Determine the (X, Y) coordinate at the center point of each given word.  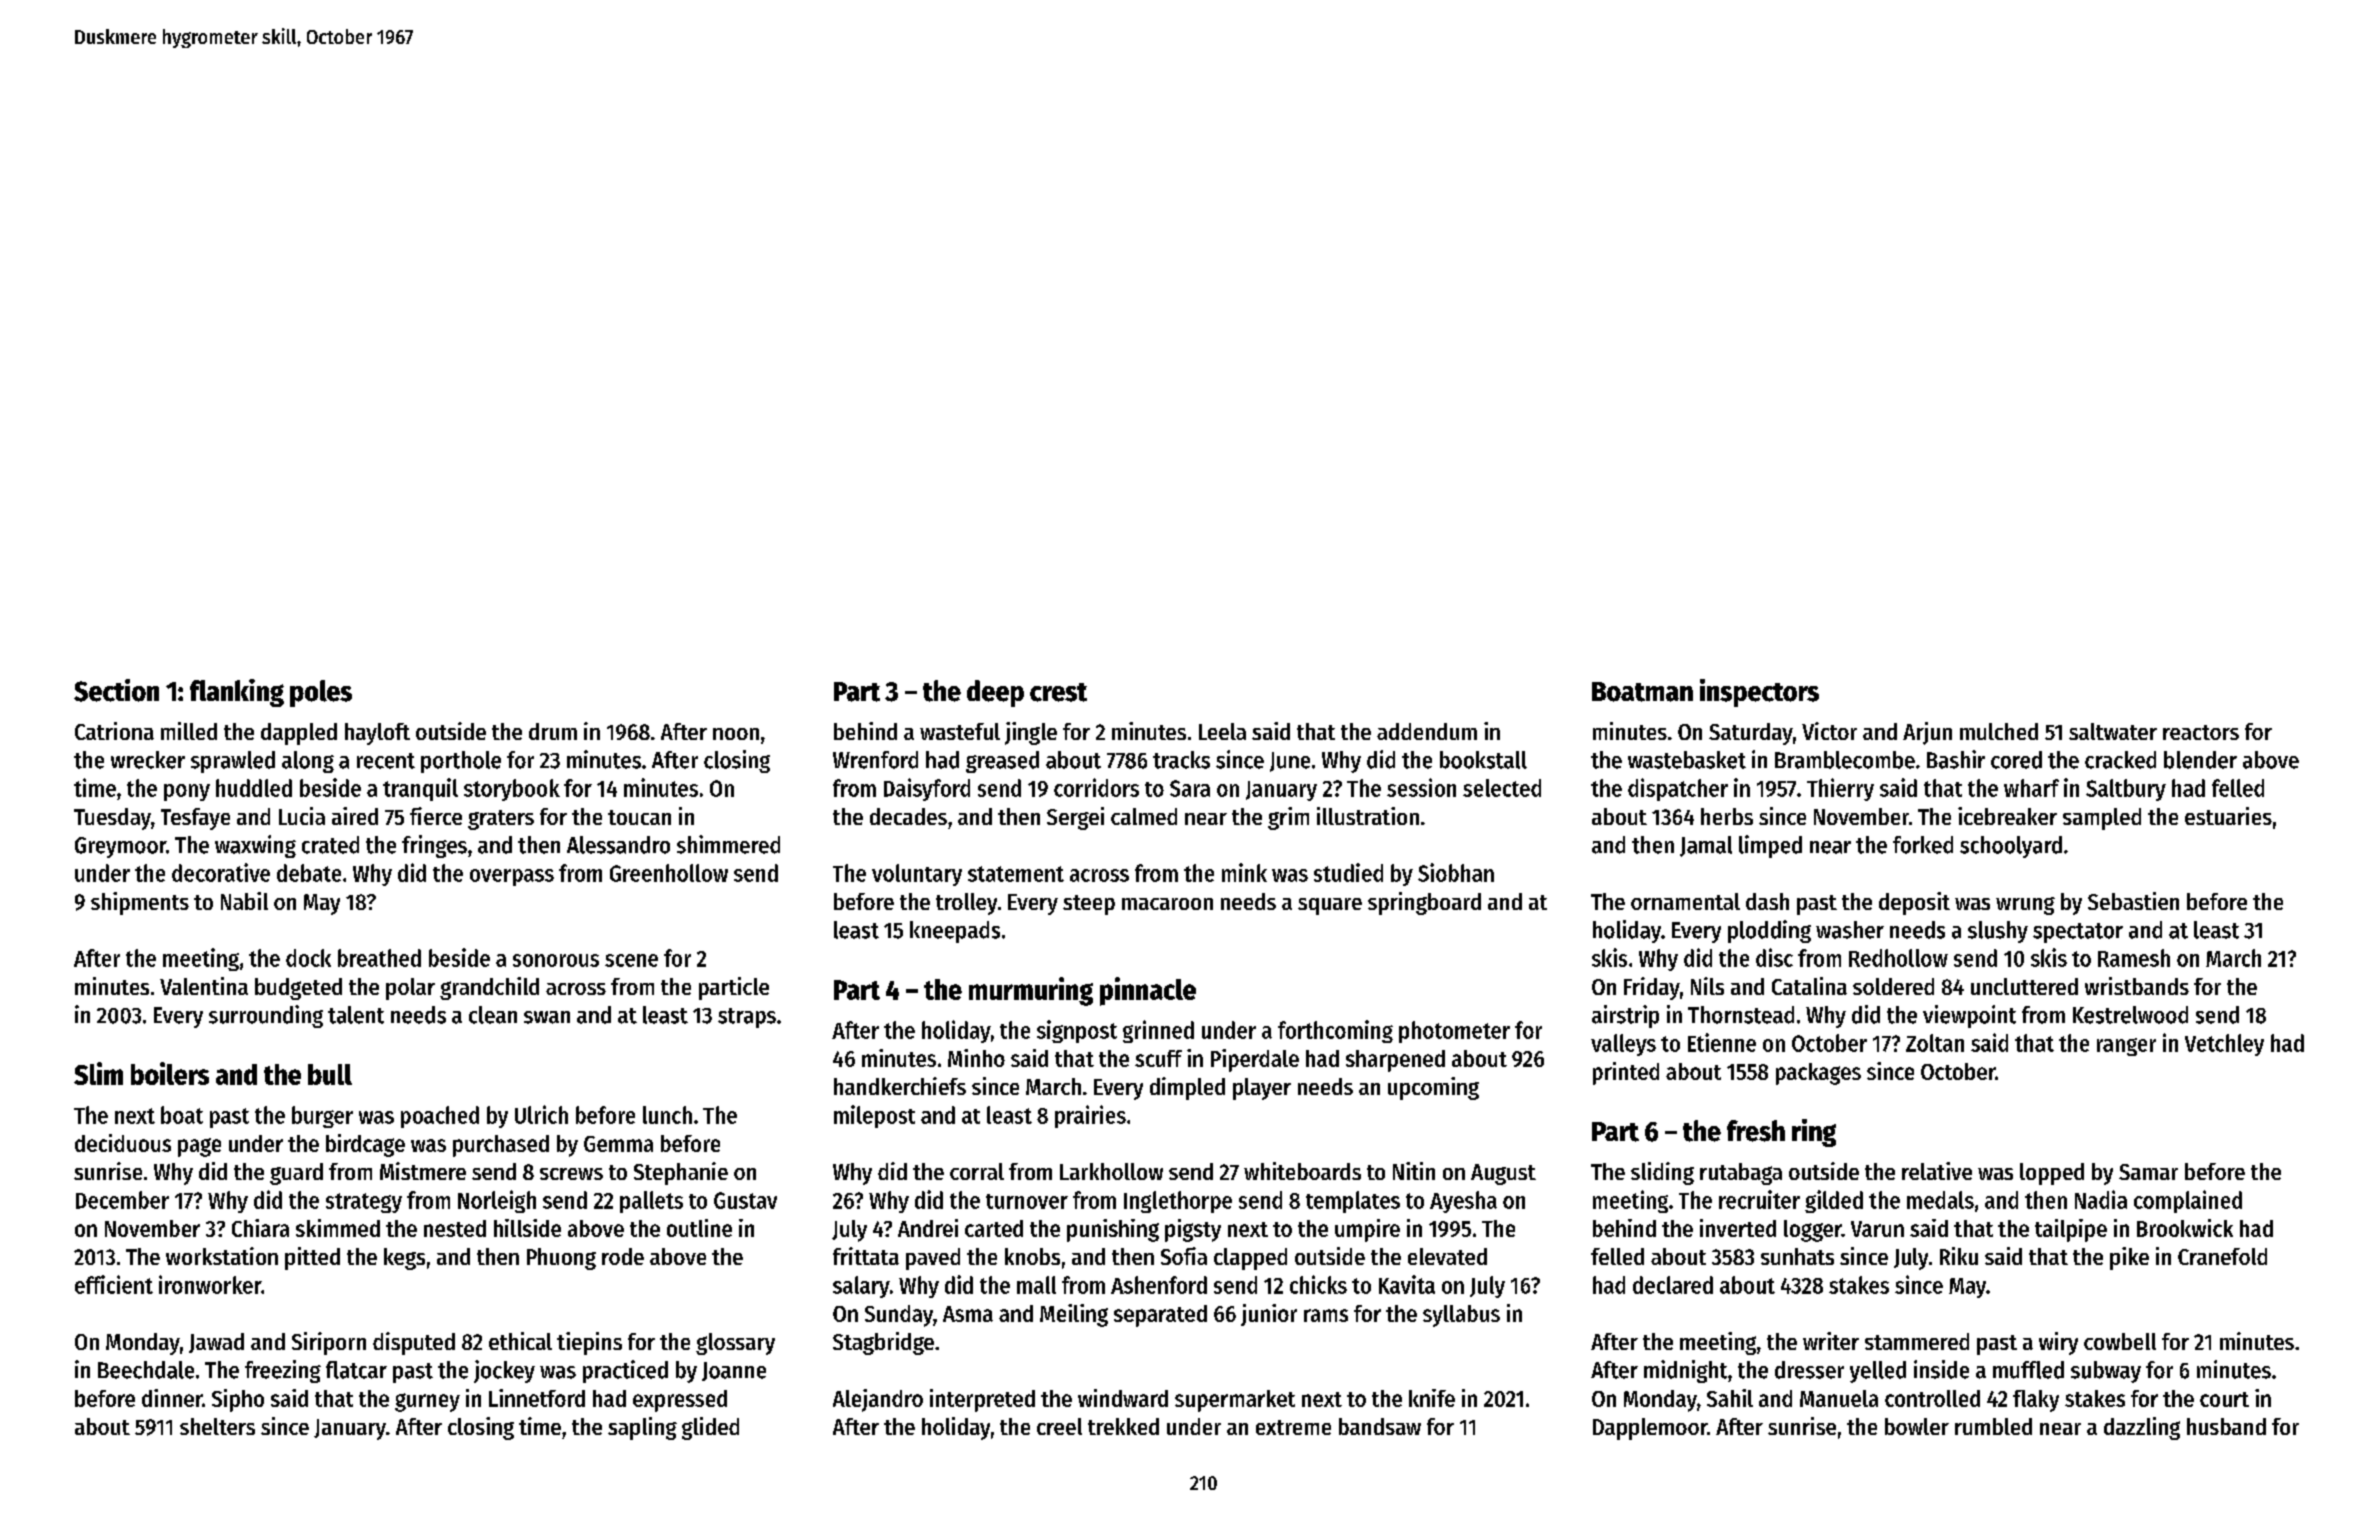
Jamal (1706, 846)
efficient (114, 1284)
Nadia (2101, 1199)
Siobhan (1456, 872)
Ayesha (1463, 1202)
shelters (217, 1426)
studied (1348, 872)
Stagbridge (883, 1343)
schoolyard (2011, 847)
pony (187, 792)
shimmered (728, 844)
